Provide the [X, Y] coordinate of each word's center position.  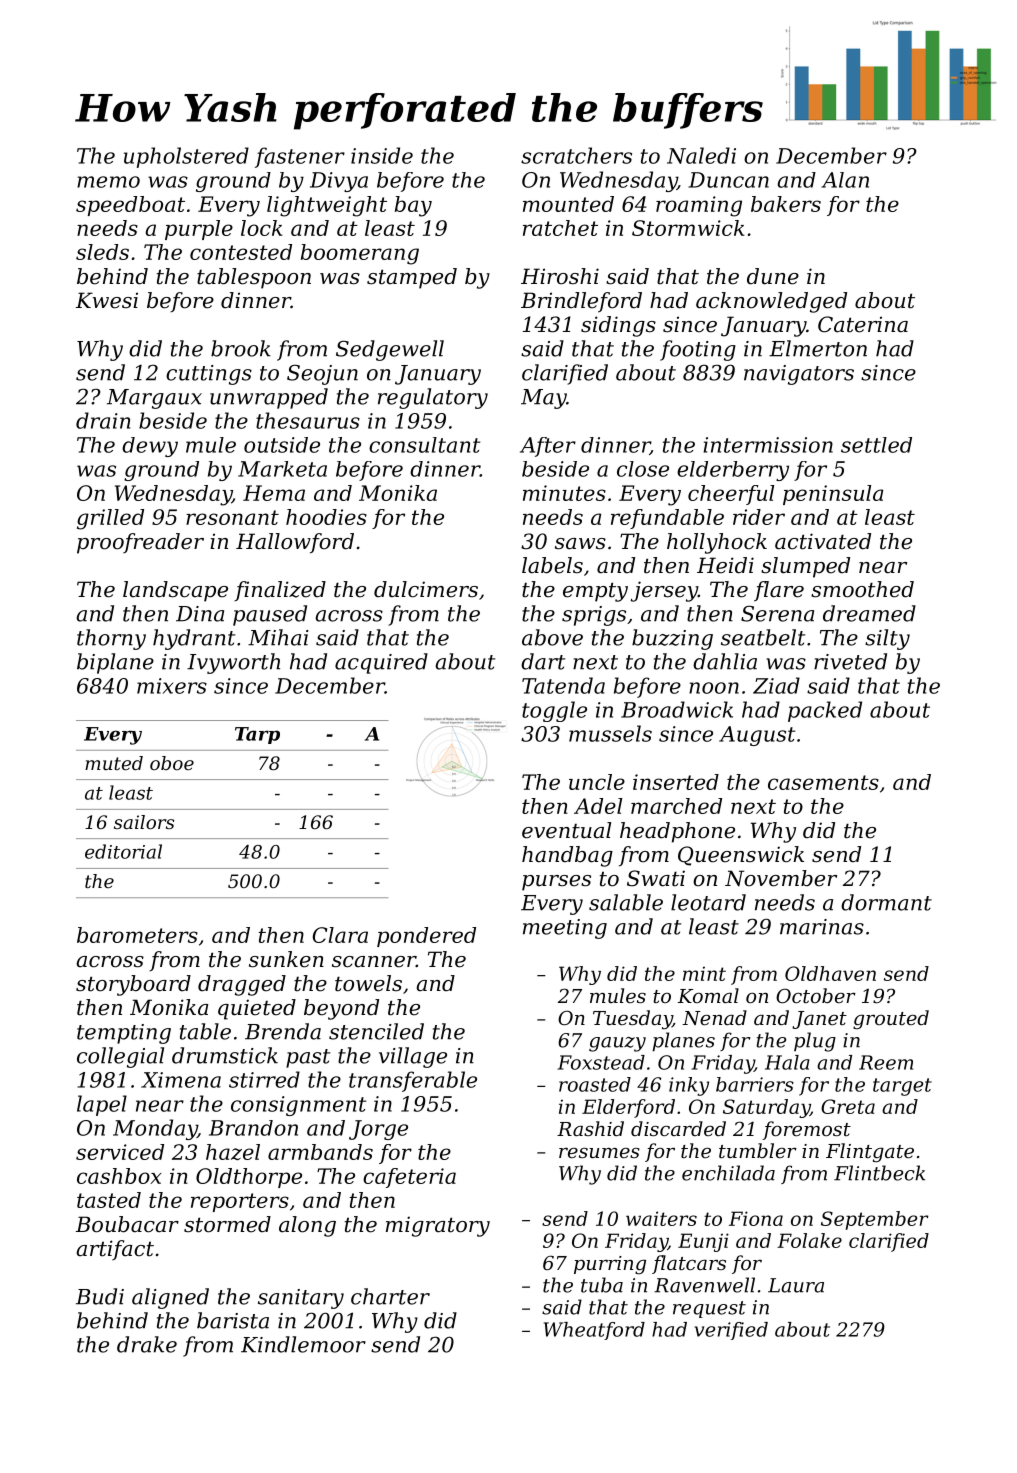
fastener [300, 157]
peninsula [833, 495]
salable [626, 902]
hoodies [326, 517]
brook [241, 348]
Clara [340, 935]
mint [704, 974]
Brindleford [581, 302]
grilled [110, 519]
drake [147, 1344]
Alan [845, 180]
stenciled [376, 1031]
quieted [257, 1009]
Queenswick [741, 856]
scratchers [576, 155]
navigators [799, 375]
